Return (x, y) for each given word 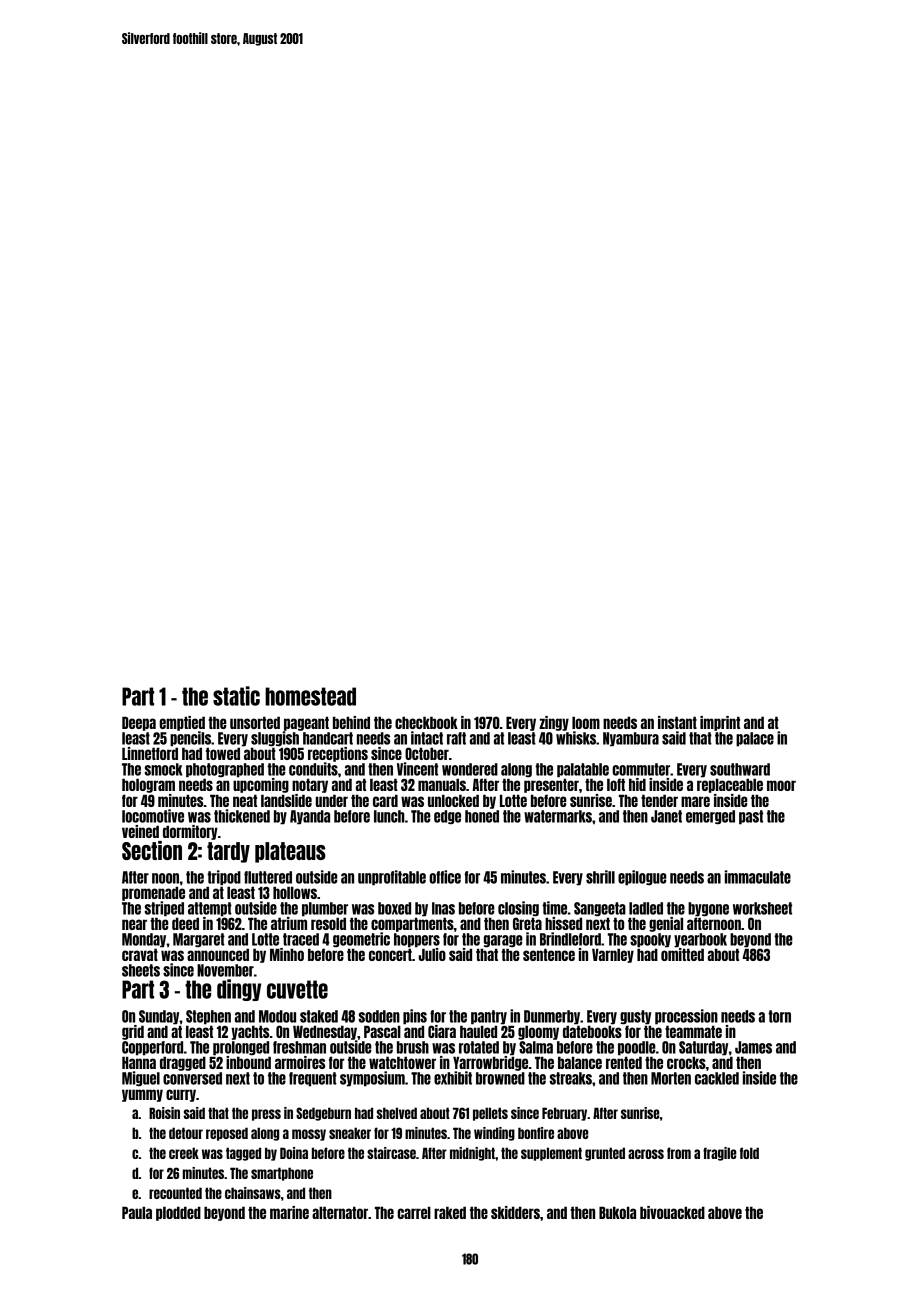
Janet (666, 816)
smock (163, 769)
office (445, 877)
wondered (470, 769)
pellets (490, 1114)
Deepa (139, 723)
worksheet (762, 908)
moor (781, 785)
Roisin (164, 1113)
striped (164, 909)
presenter (551, 785)
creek (184, 1153)
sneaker (350, 1133)
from (679, 1153)
